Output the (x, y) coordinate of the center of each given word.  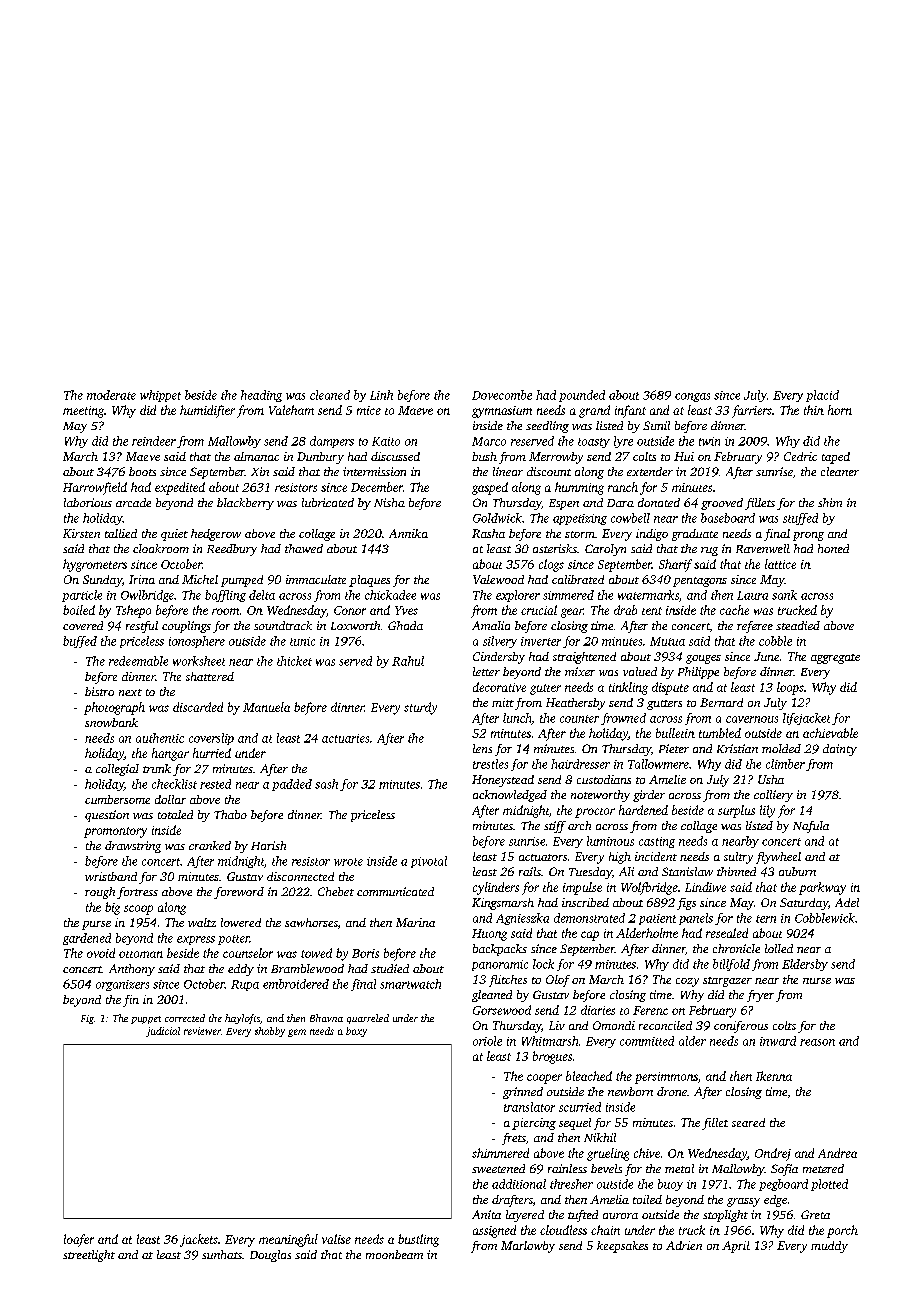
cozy (687, 982)
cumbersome (117, 799)
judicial (163, 1032)
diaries (598, 1010)
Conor (350, 610)
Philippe (698, 673)
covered (83, 625)
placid (822, 396)
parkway (822, 888)
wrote (348, 862)
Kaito (386, 441)
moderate (111, 395)
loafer (79, 1240)
